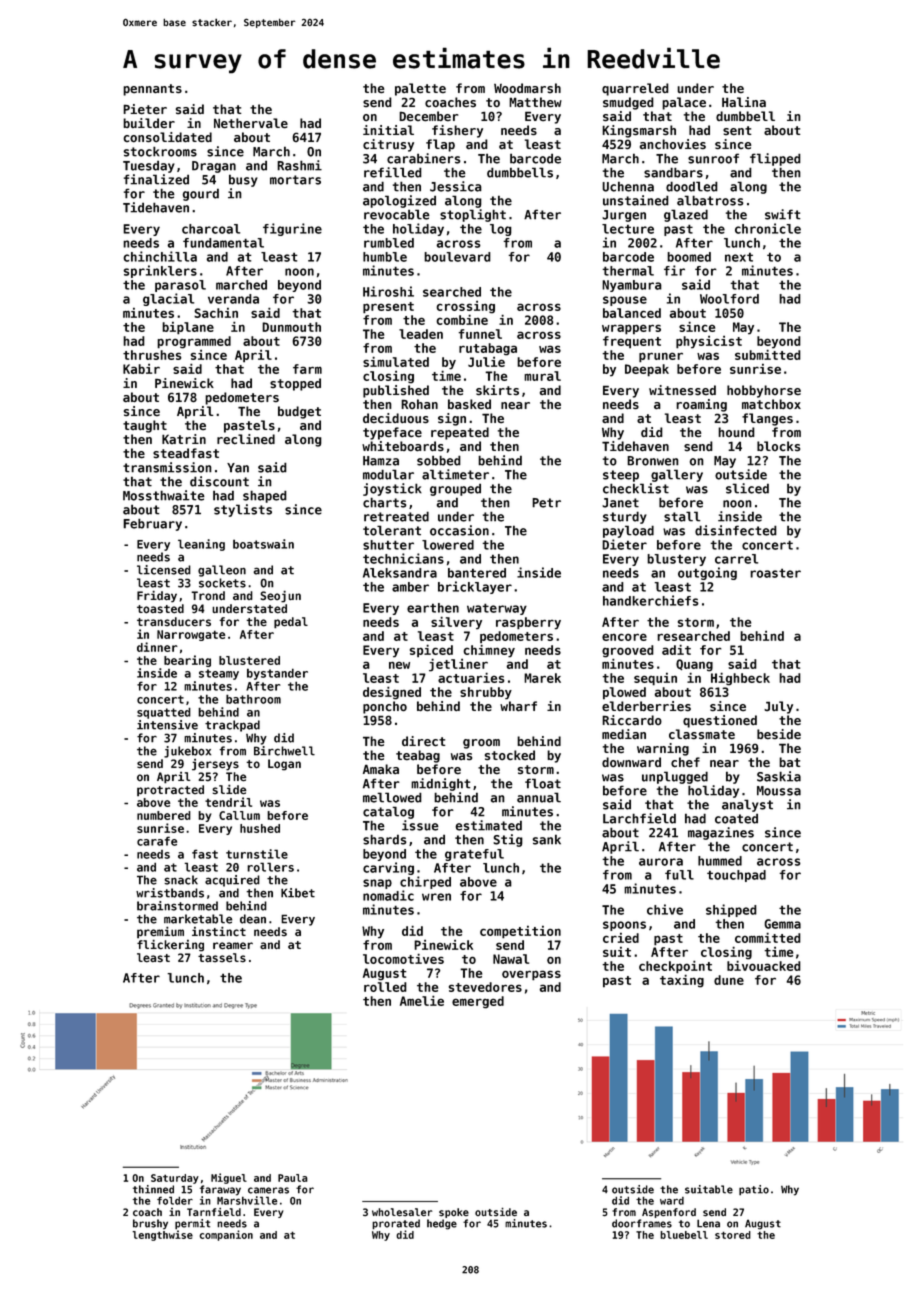 This screenshot has height=1308, width=924. I want to click on stockrooms, so click(160, 151).
